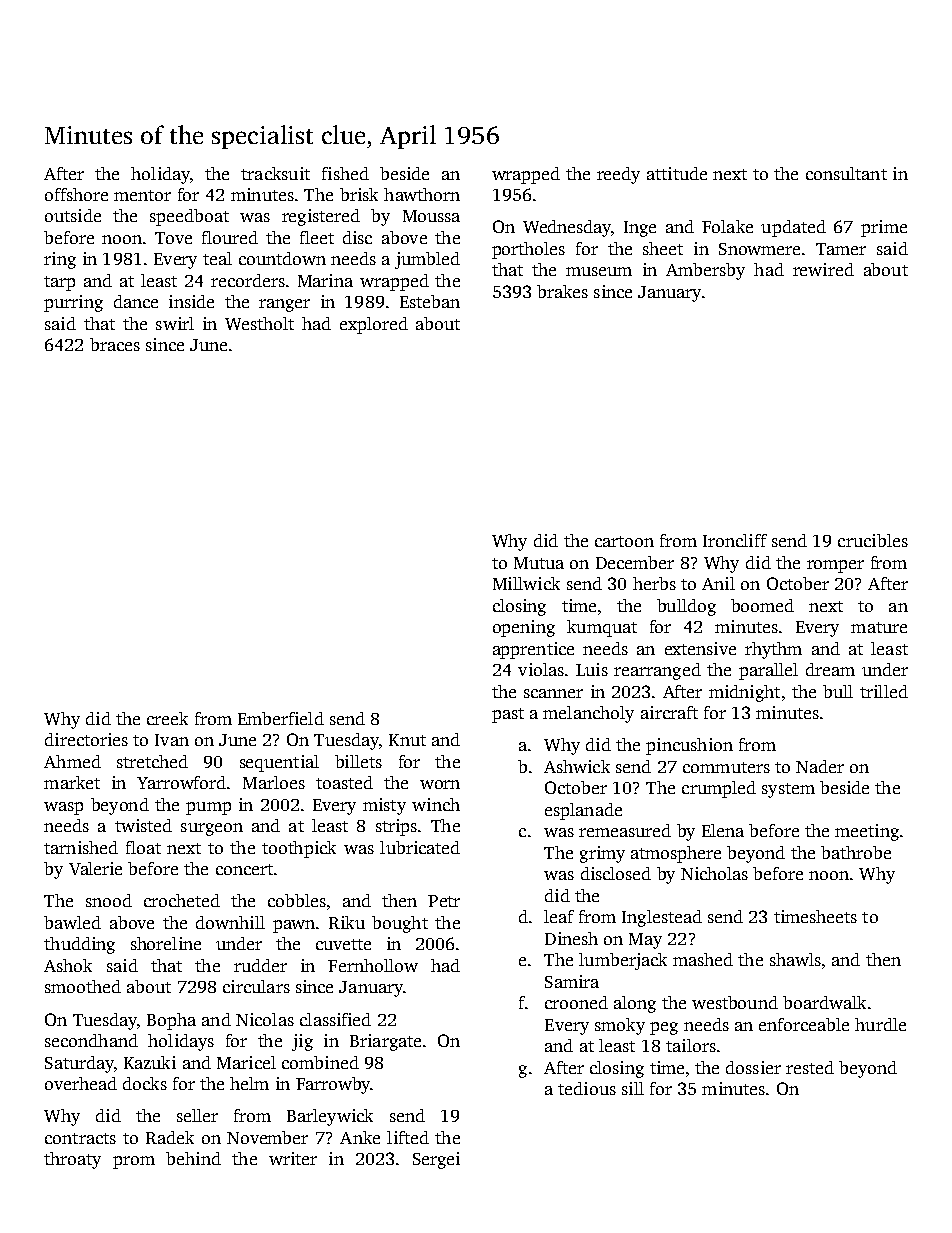 This screenshot has height=1233, width=952. Describe the element at coordinates (744, 693) in the screenshot. I see `midnight` at that location.
